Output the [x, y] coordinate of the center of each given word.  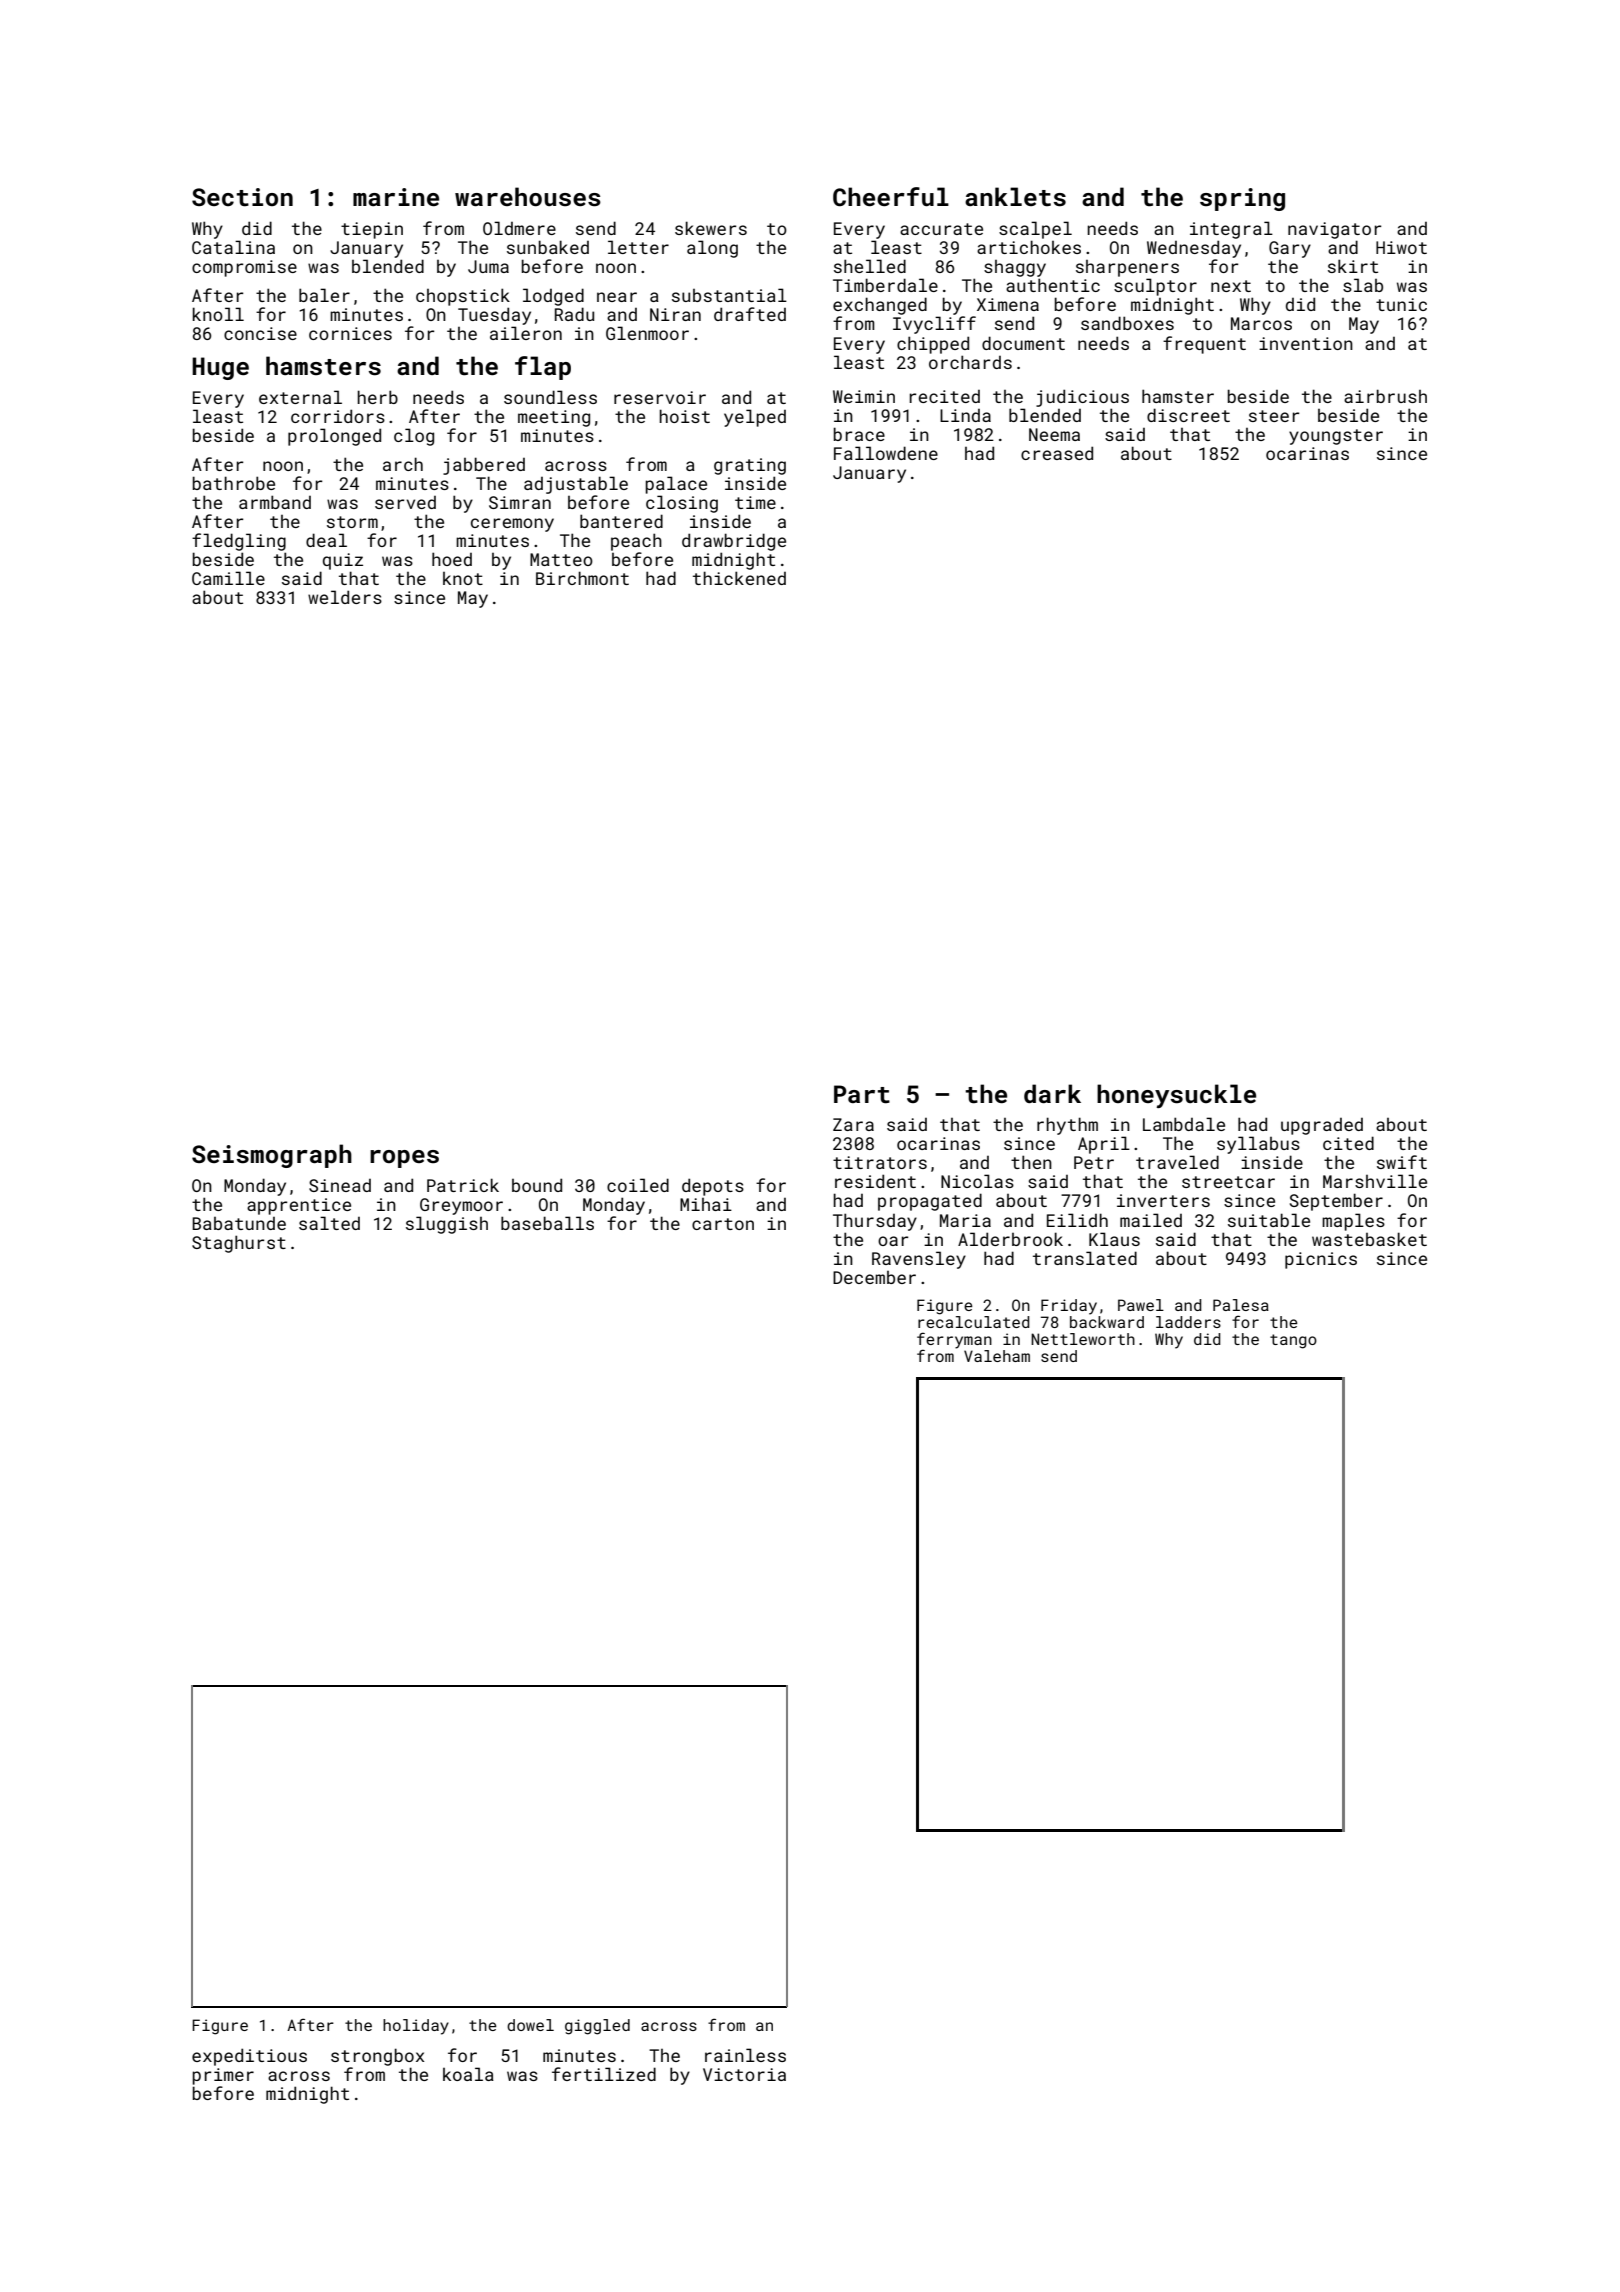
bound [537, 1185]
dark [1052, 1093]
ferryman [954, 1340]
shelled [870, 266]
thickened [739, 578]
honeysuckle [1176, 1096]
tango [1293, 1341]
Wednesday [1194, 249]
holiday [416, 2027]
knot [463, 578]
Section [242, 197]
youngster [1336, 437]
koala [468, 2074]
